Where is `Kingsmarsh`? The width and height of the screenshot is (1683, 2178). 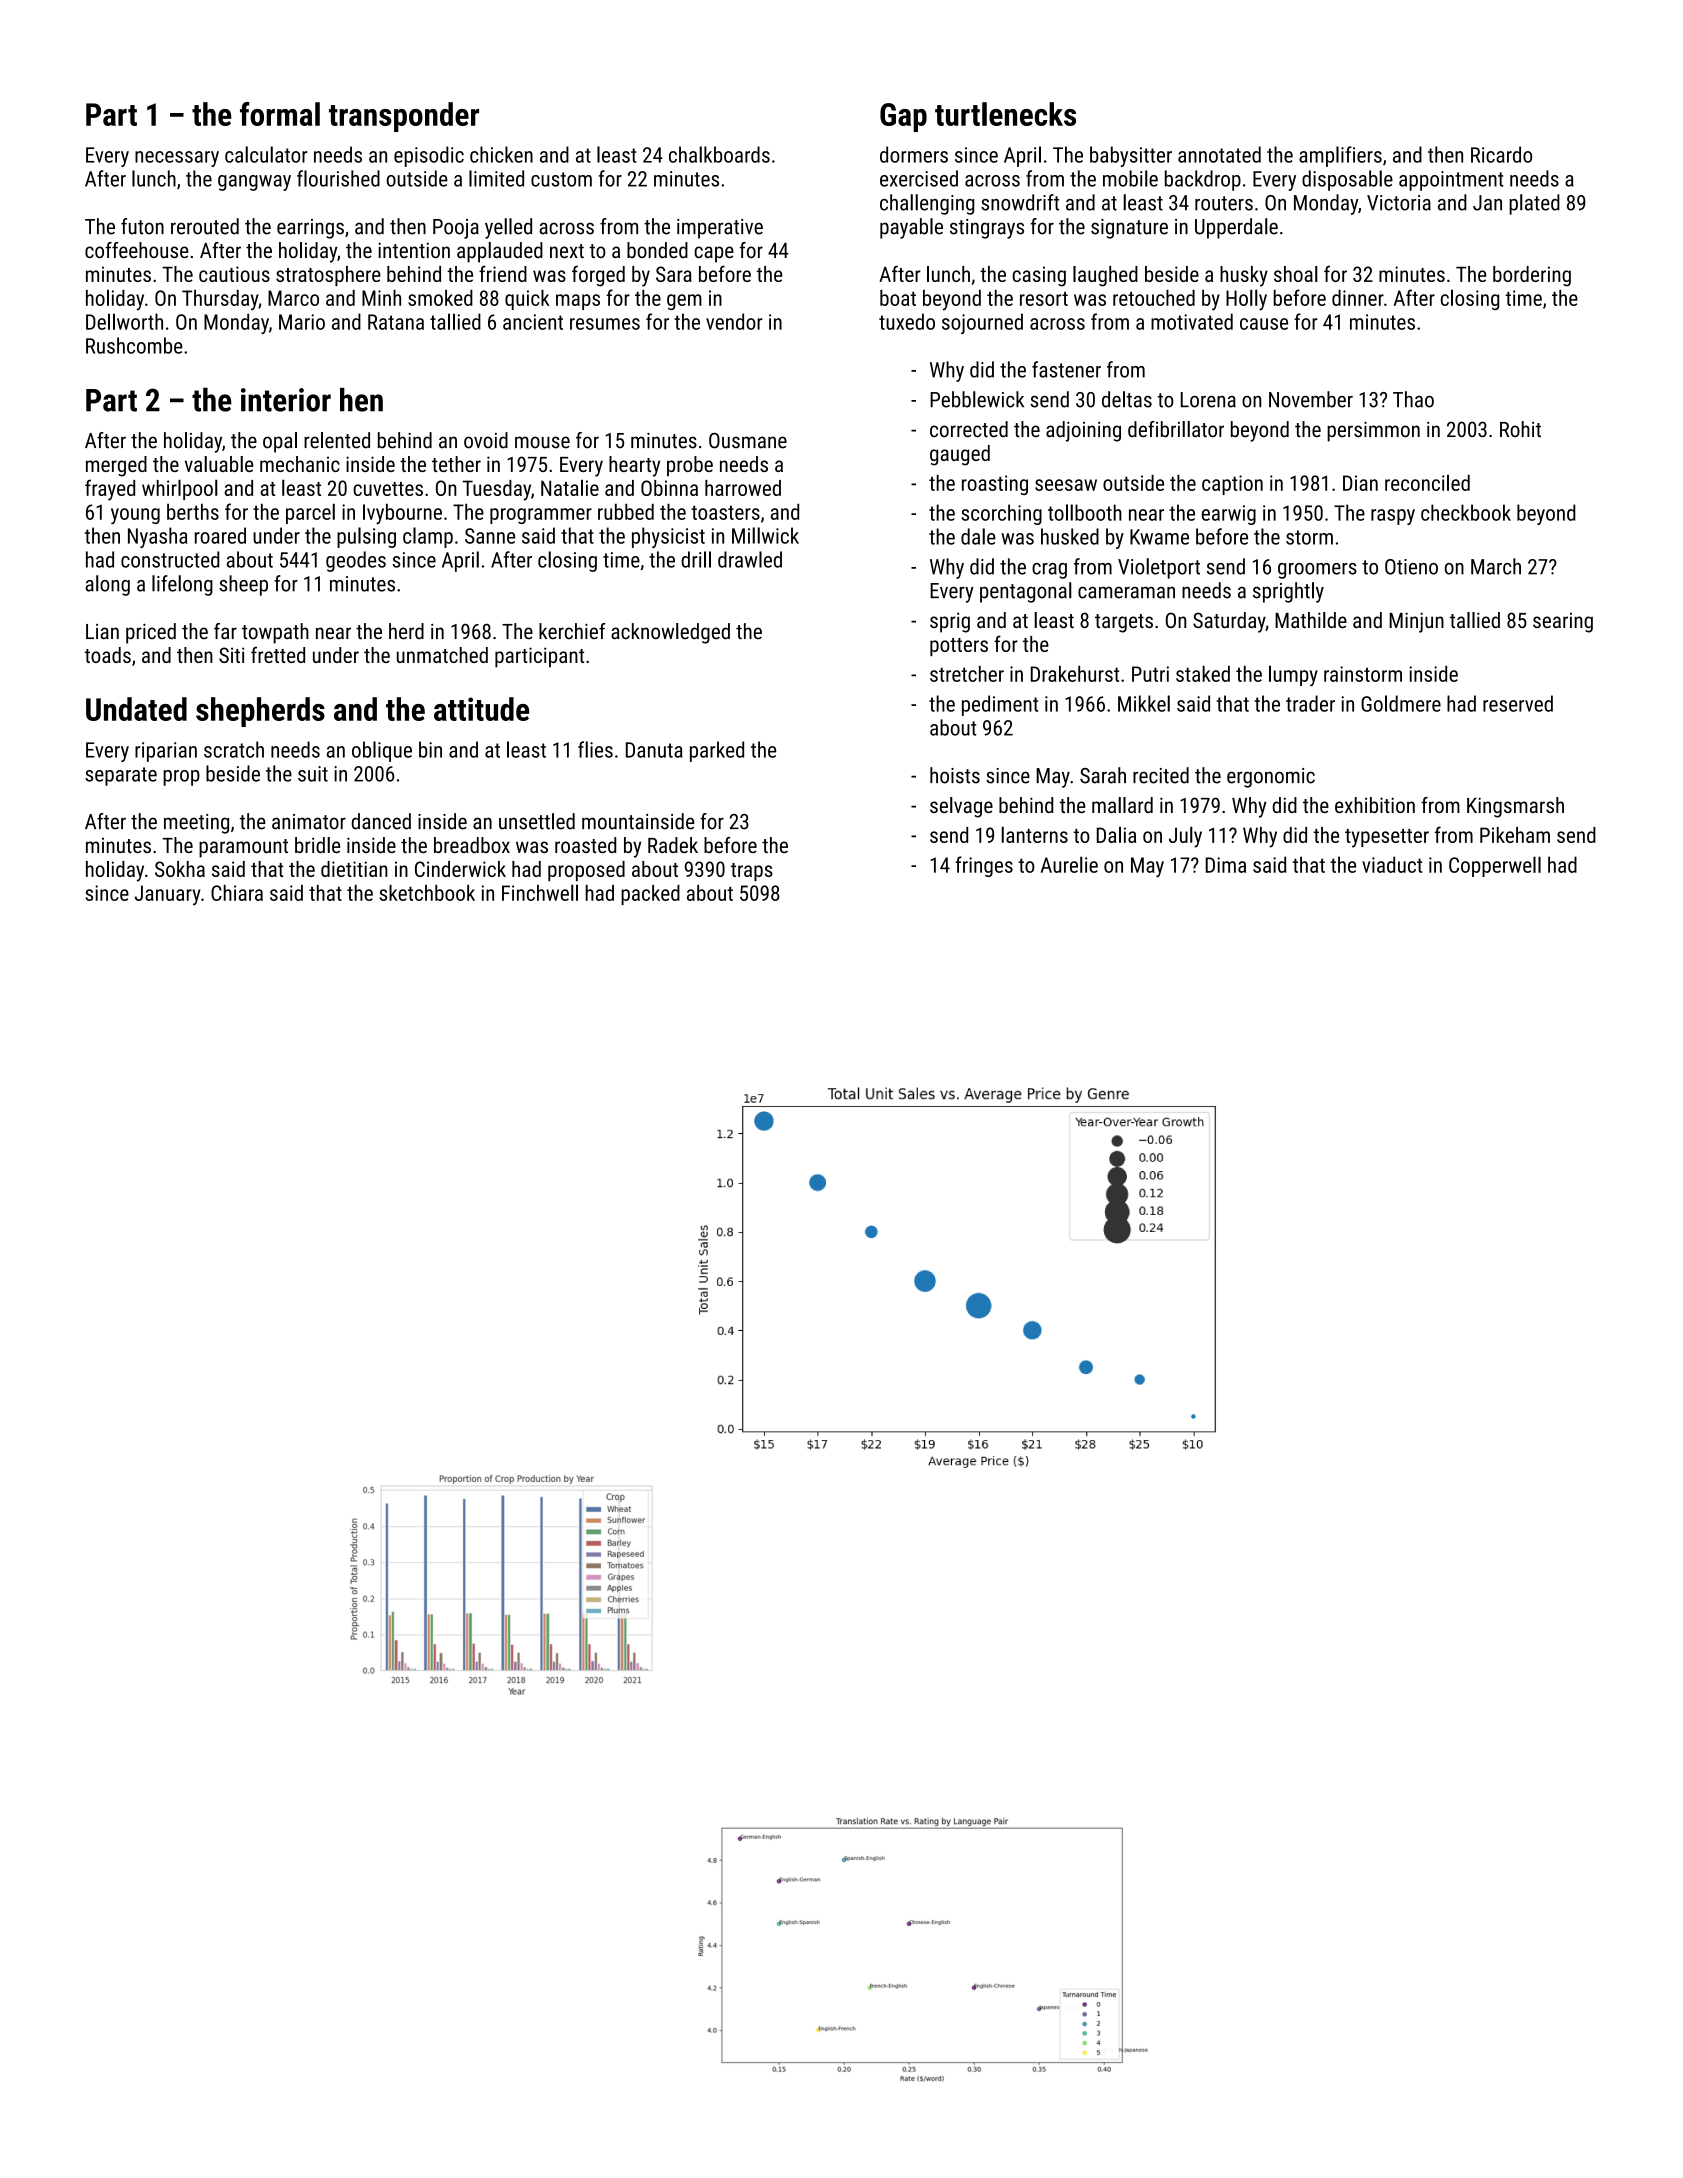
Kingsmarsh is located at coordinates (1515, 807).
